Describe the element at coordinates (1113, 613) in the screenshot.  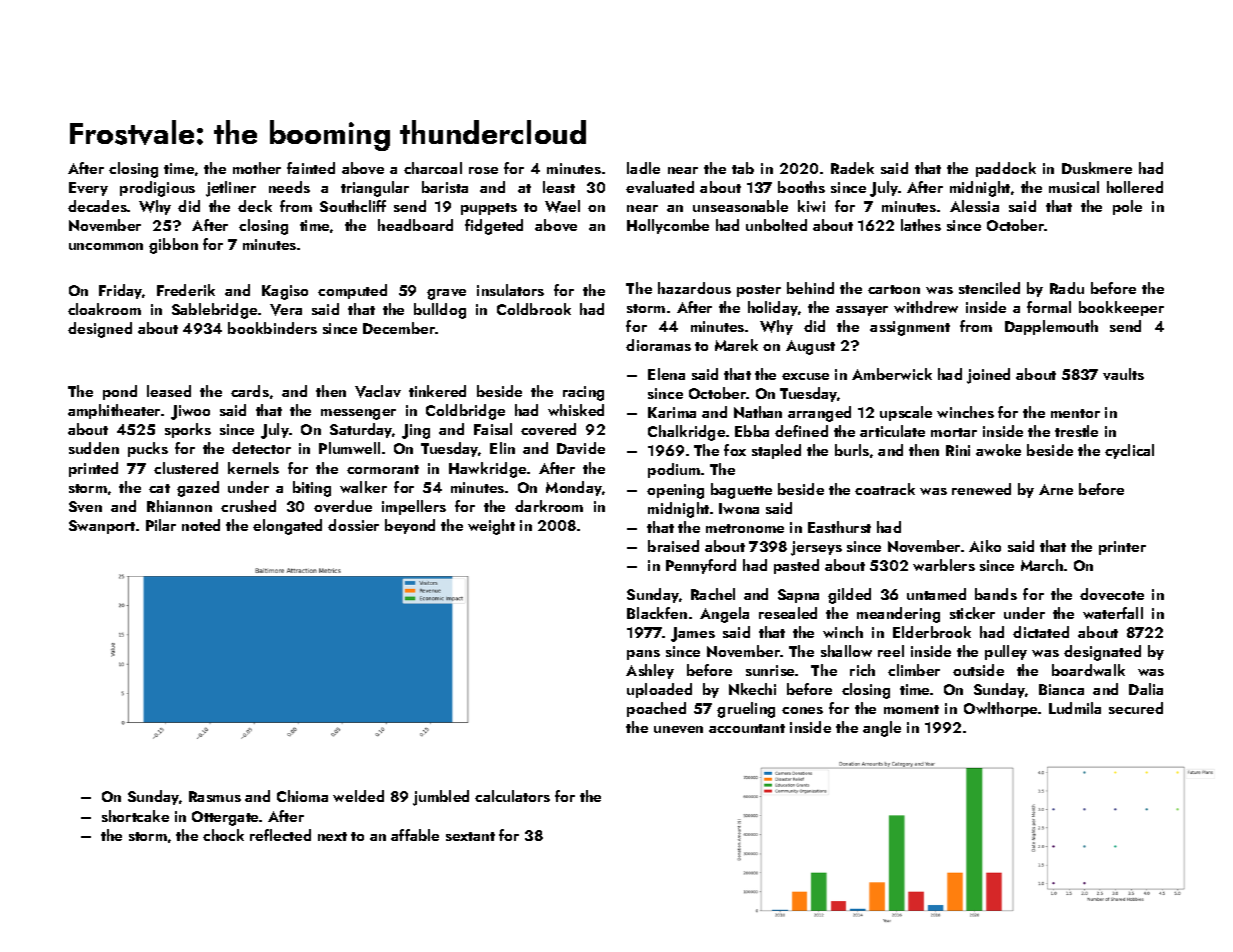
I see `waterfall` at that location.
